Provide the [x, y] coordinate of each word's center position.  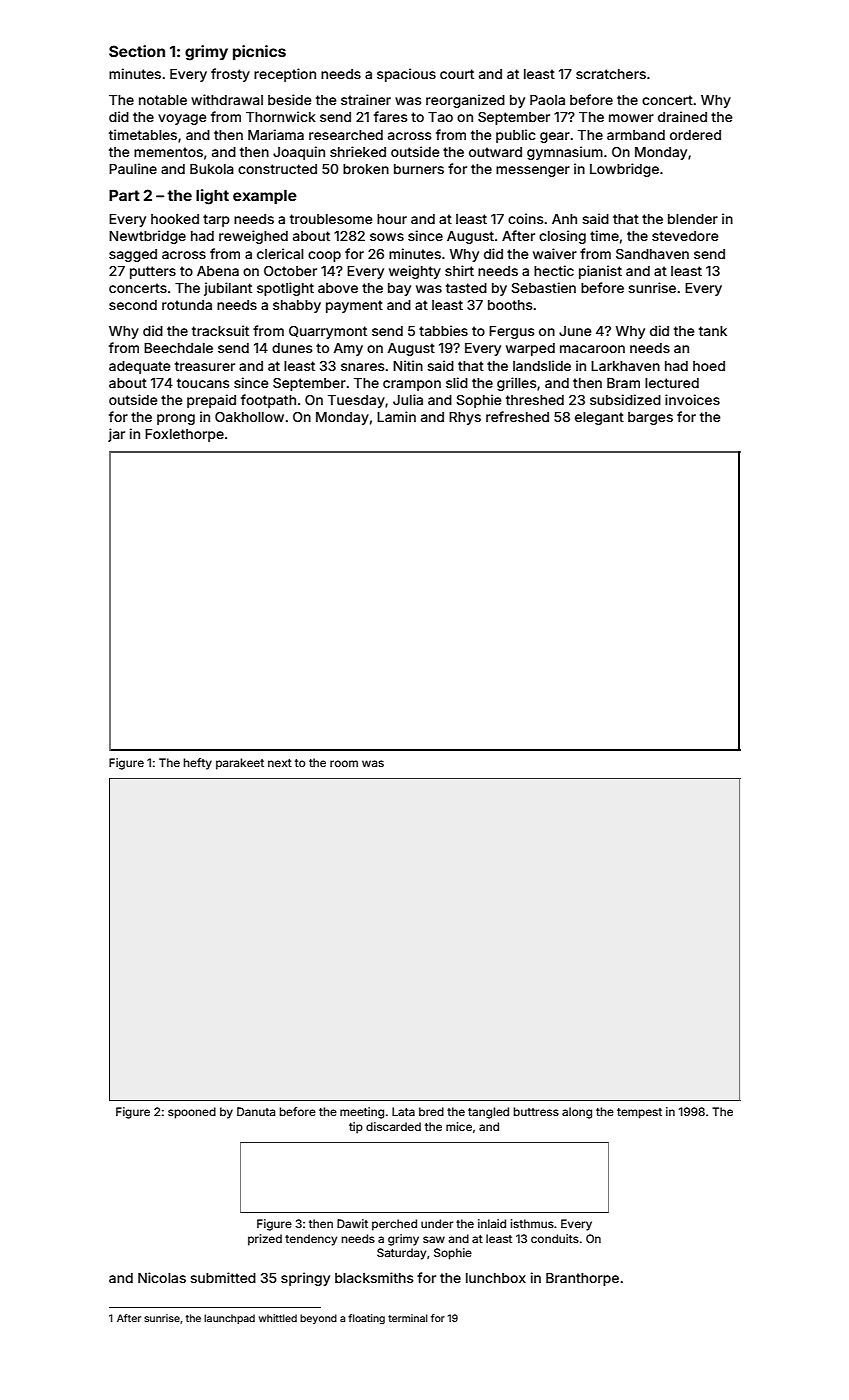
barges [650, 418]
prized [265, 1240]
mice [459, 1126]
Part [124, 195]
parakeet [240, 764]
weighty [415, 272]
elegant [599, 418]
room [344, 763]
